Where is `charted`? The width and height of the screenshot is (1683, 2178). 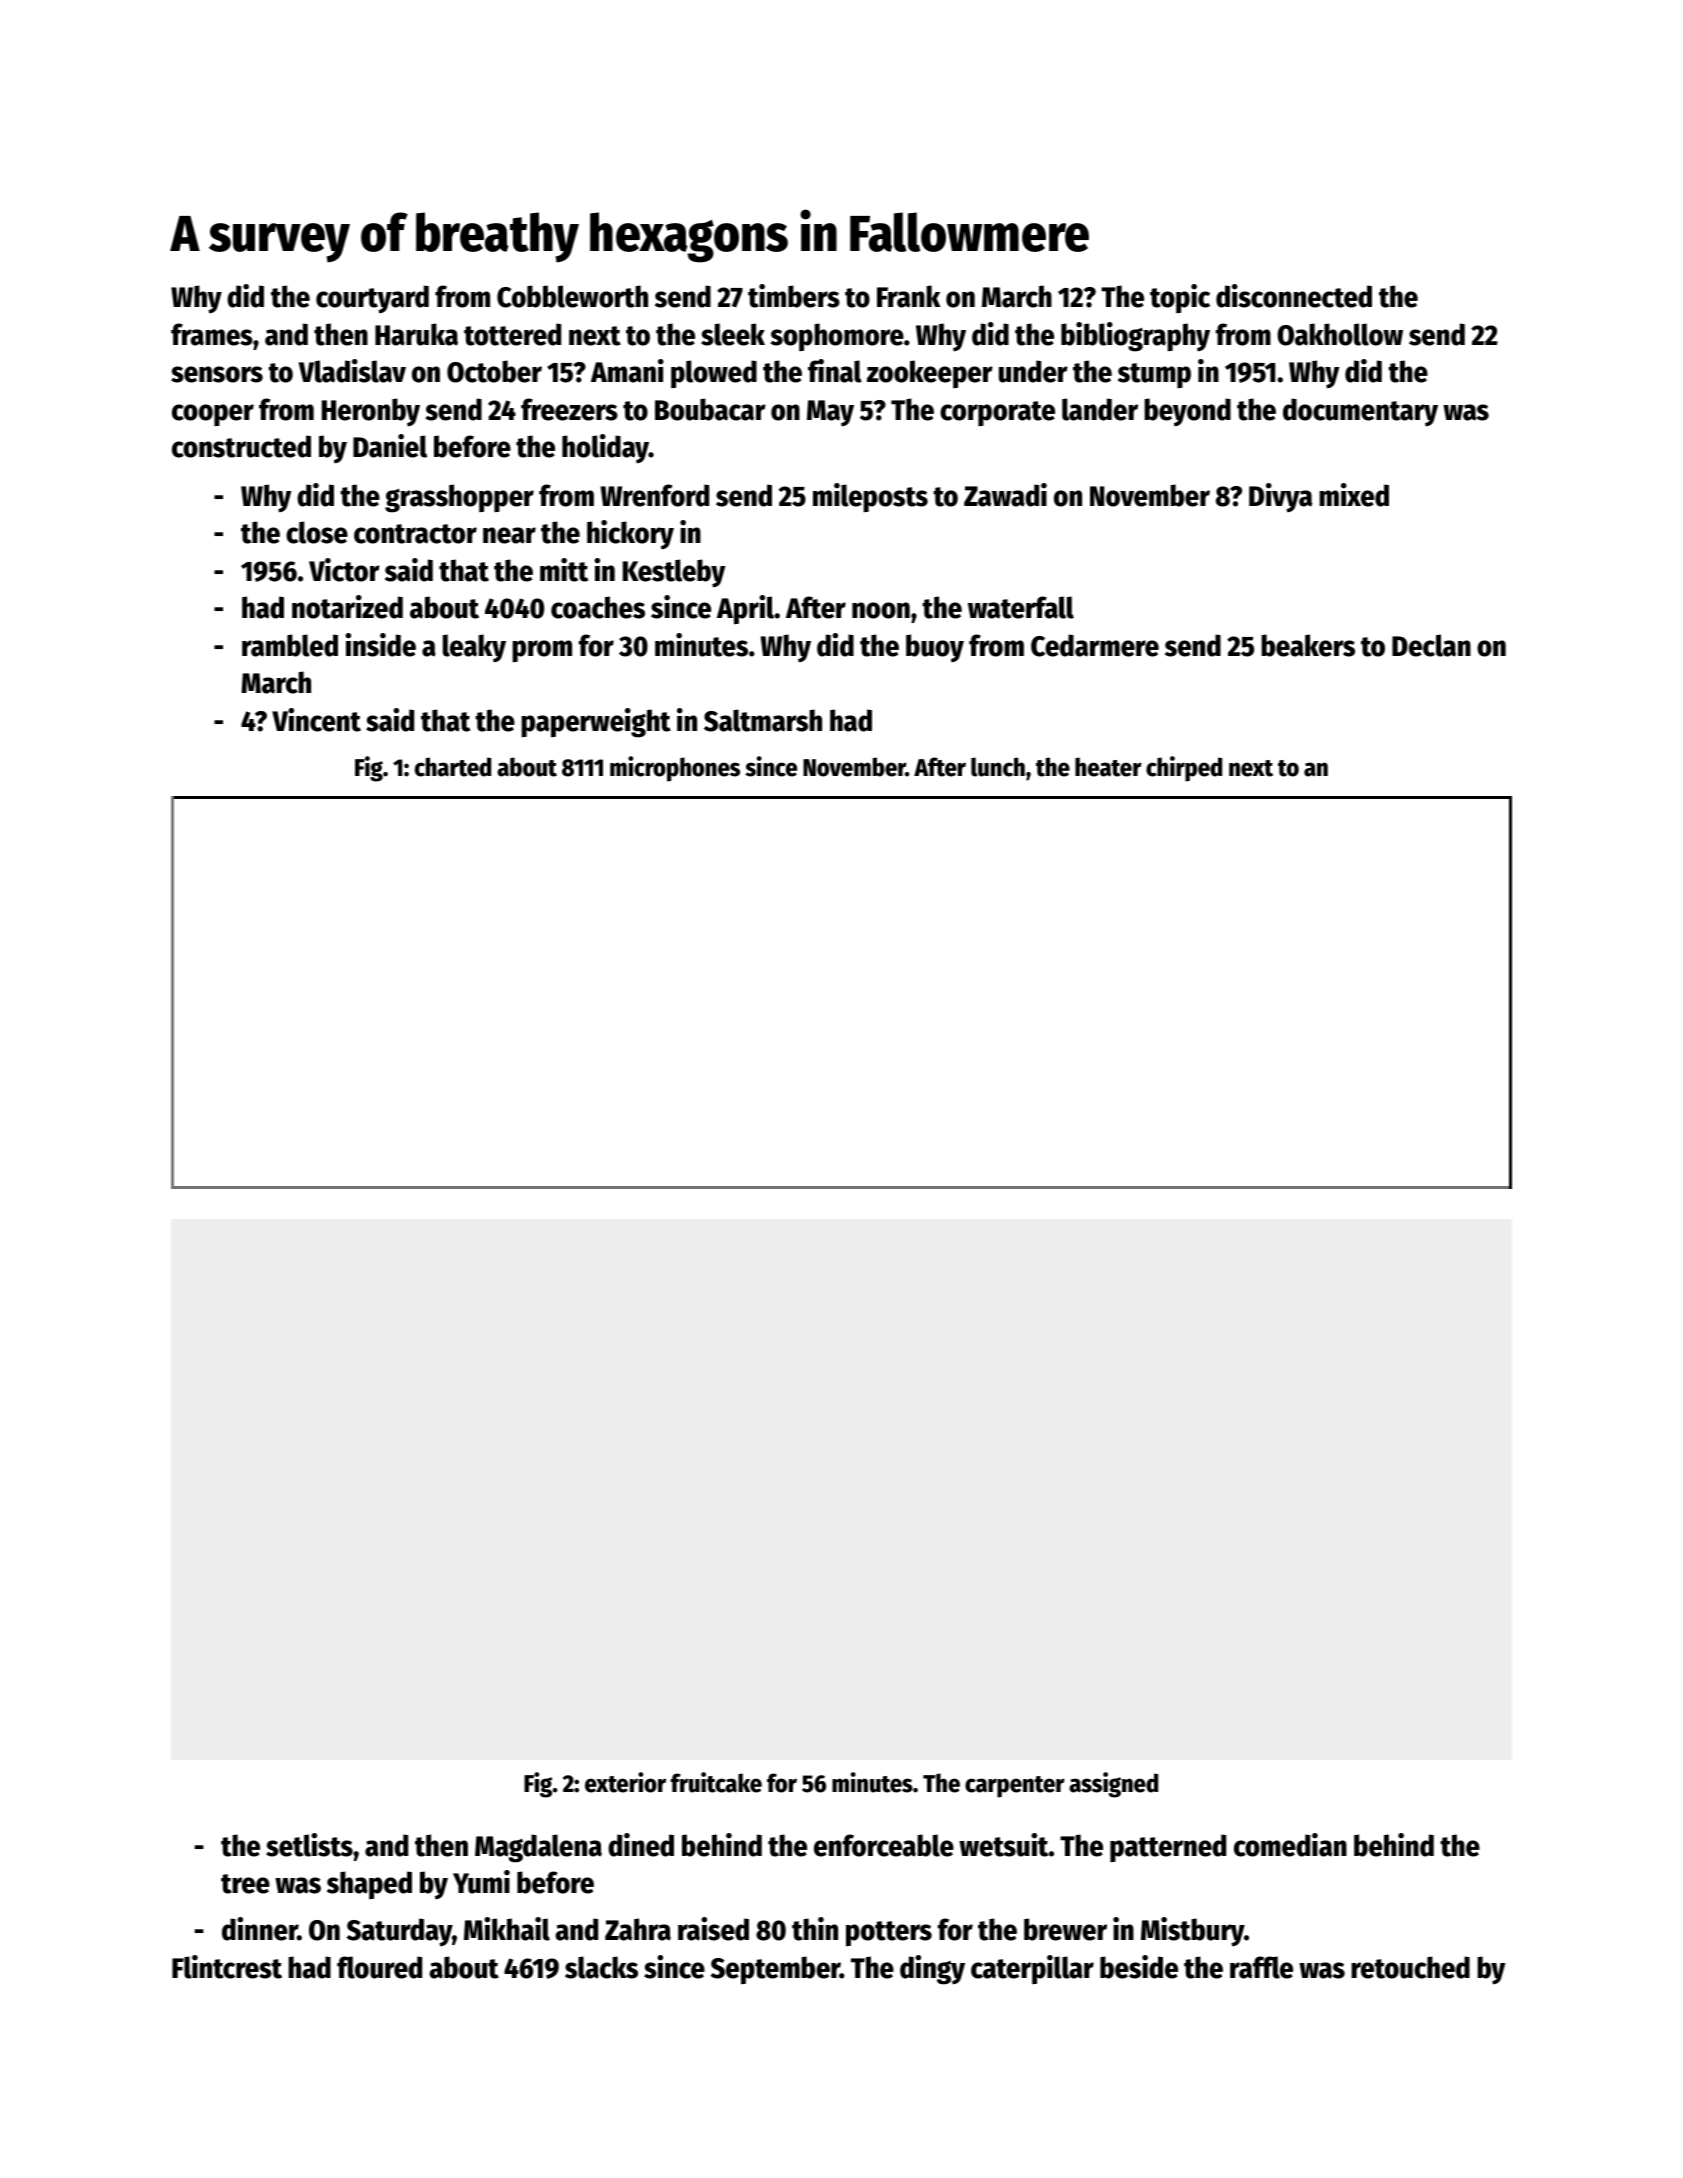 charted is located at coordinates (453, 767).
